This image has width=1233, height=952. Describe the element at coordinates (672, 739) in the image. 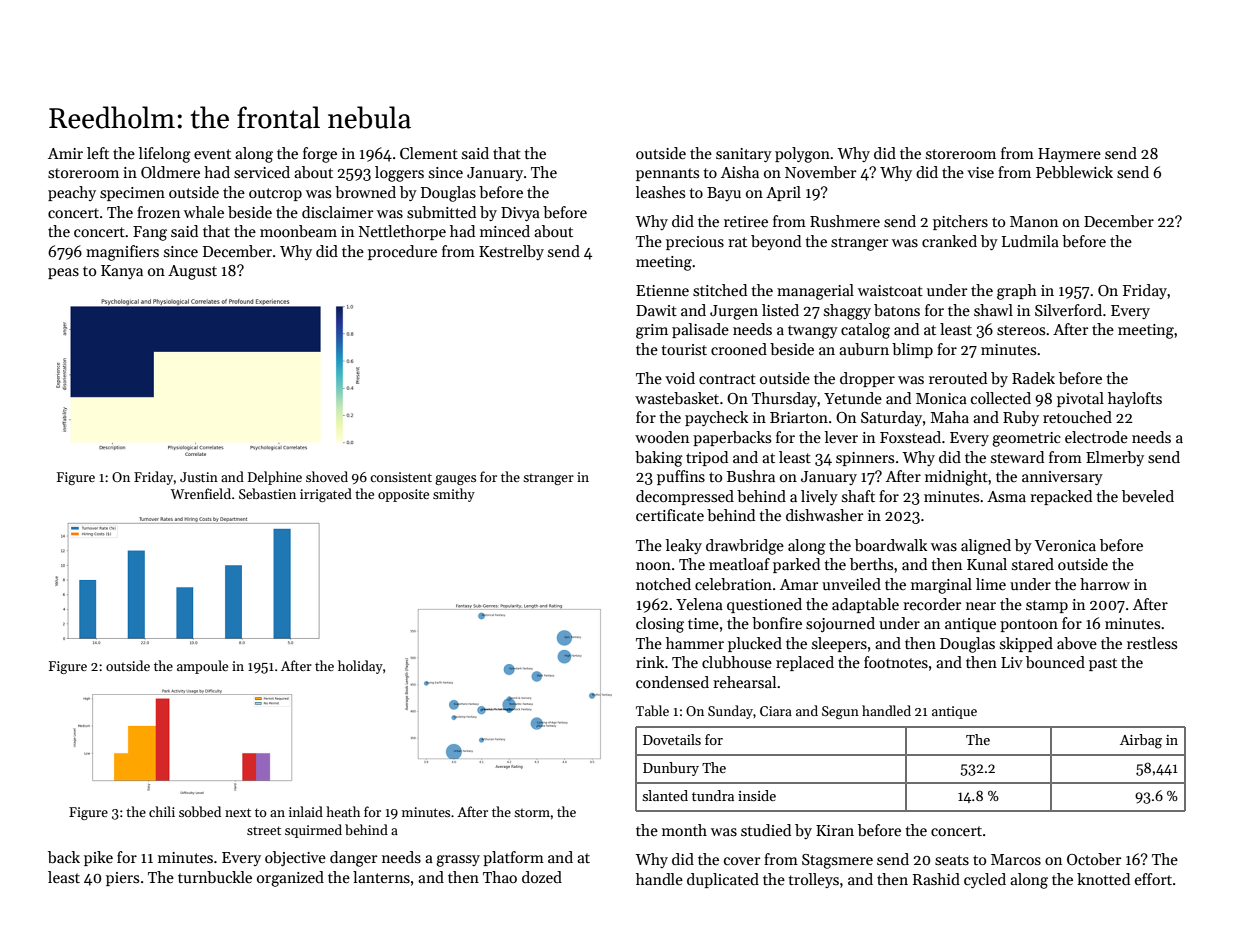

I see `Dovetails` at that location.
